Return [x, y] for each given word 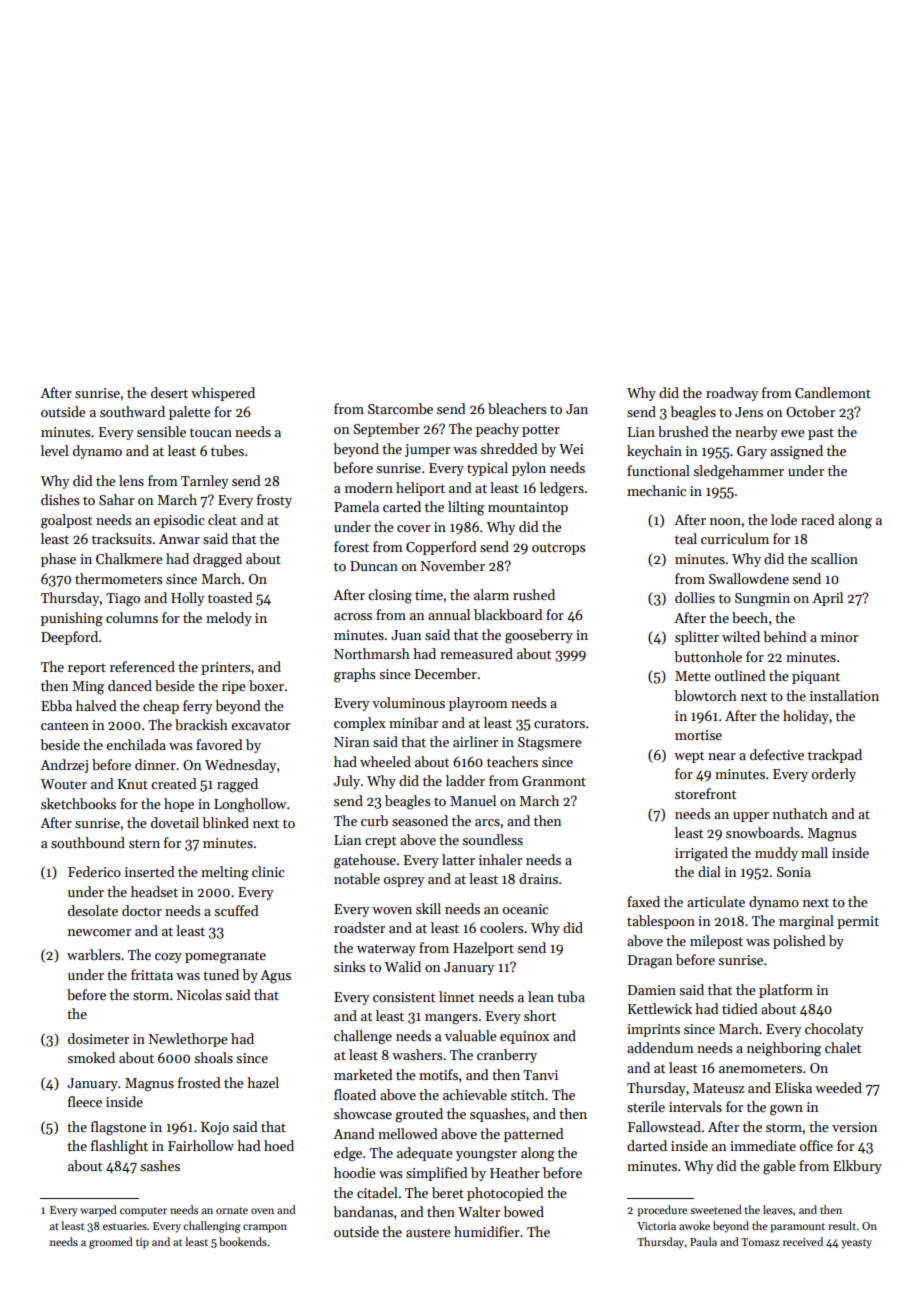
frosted [199, 1082]
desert [169, 392]
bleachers [517, 408]
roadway [732, 394]
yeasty [856, 1244]
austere [428, 1232]
